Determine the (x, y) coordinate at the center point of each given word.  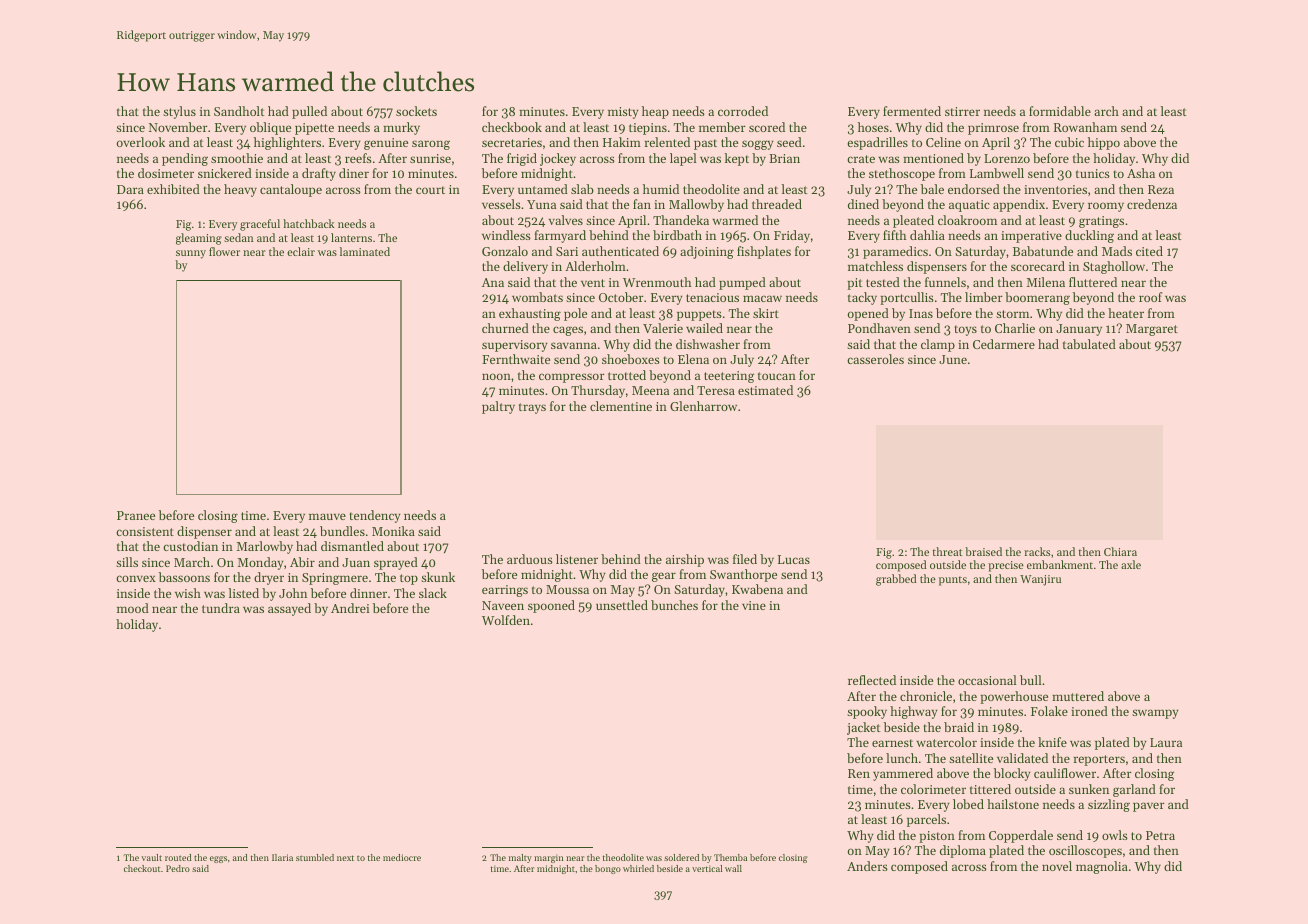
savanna (574, 345)
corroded (743, 111)
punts (953, 581)
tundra (221, 608)
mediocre (402, 857)
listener (577, 559)
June (953, 359)
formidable (1060, 111)
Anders (867, 866)
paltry (498, 407)
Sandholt (239, 111)
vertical (707, 868)
